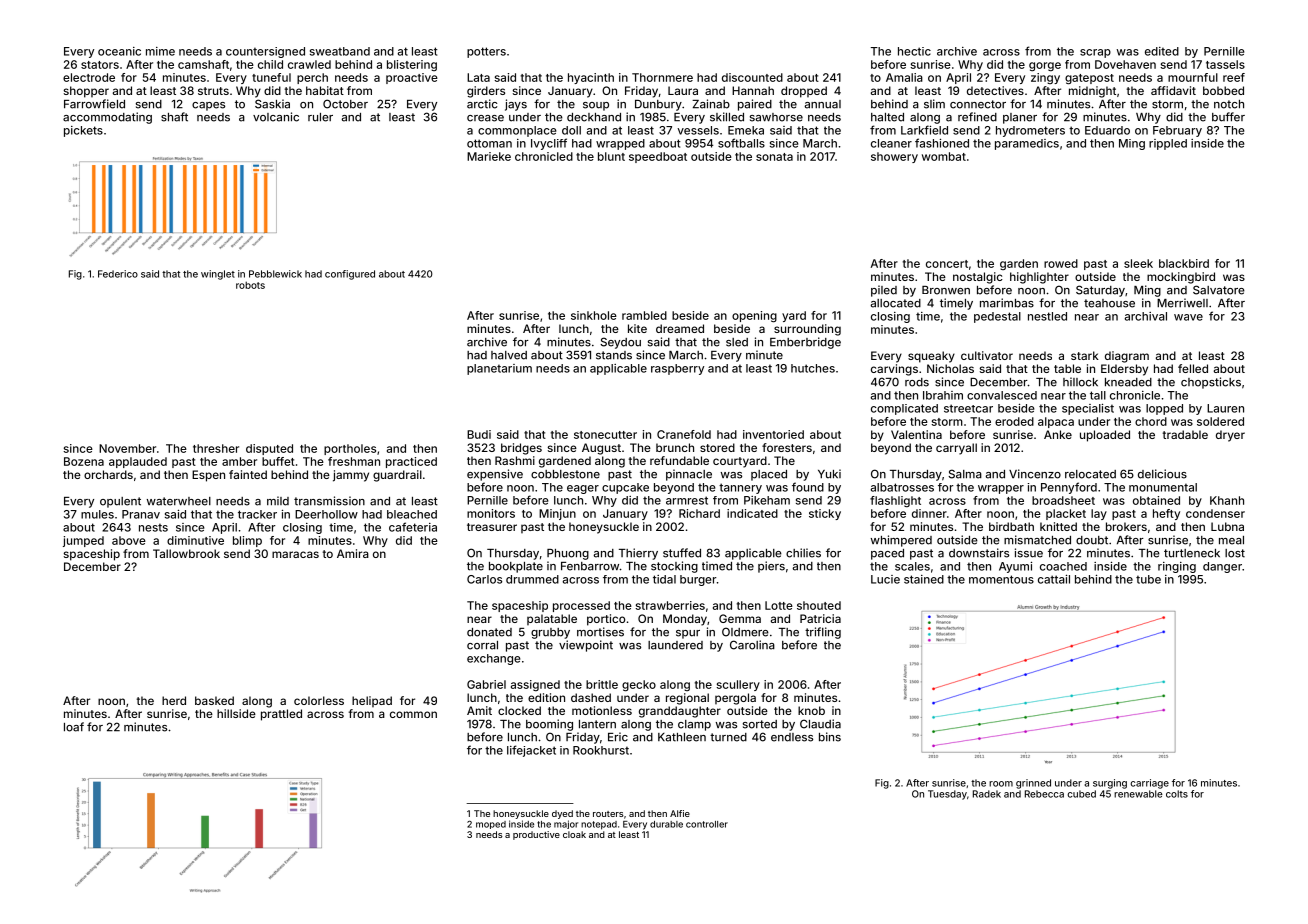 The width and height of the screenshot is (1308, 924). What do you see at coordinates (350, 449) in the screenshot?
I see `portholes` at bounding box center [350, 449].
